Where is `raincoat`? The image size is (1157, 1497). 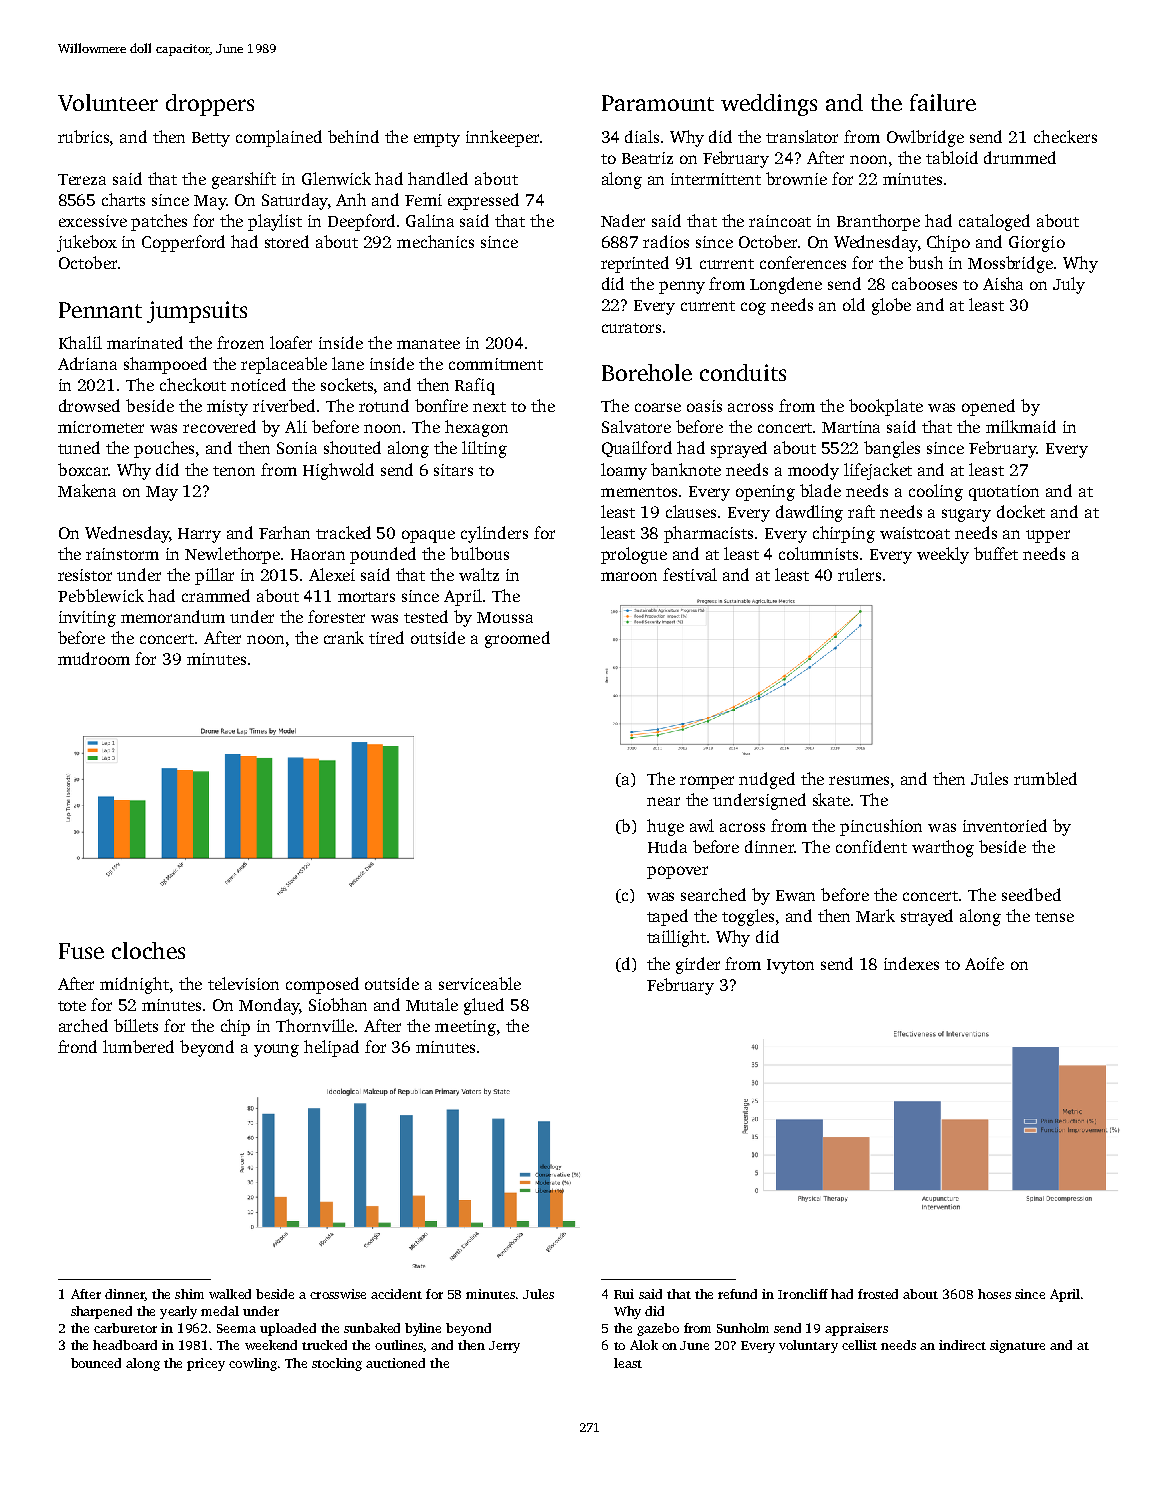 raincoat is located at coordinates (780, 221).
